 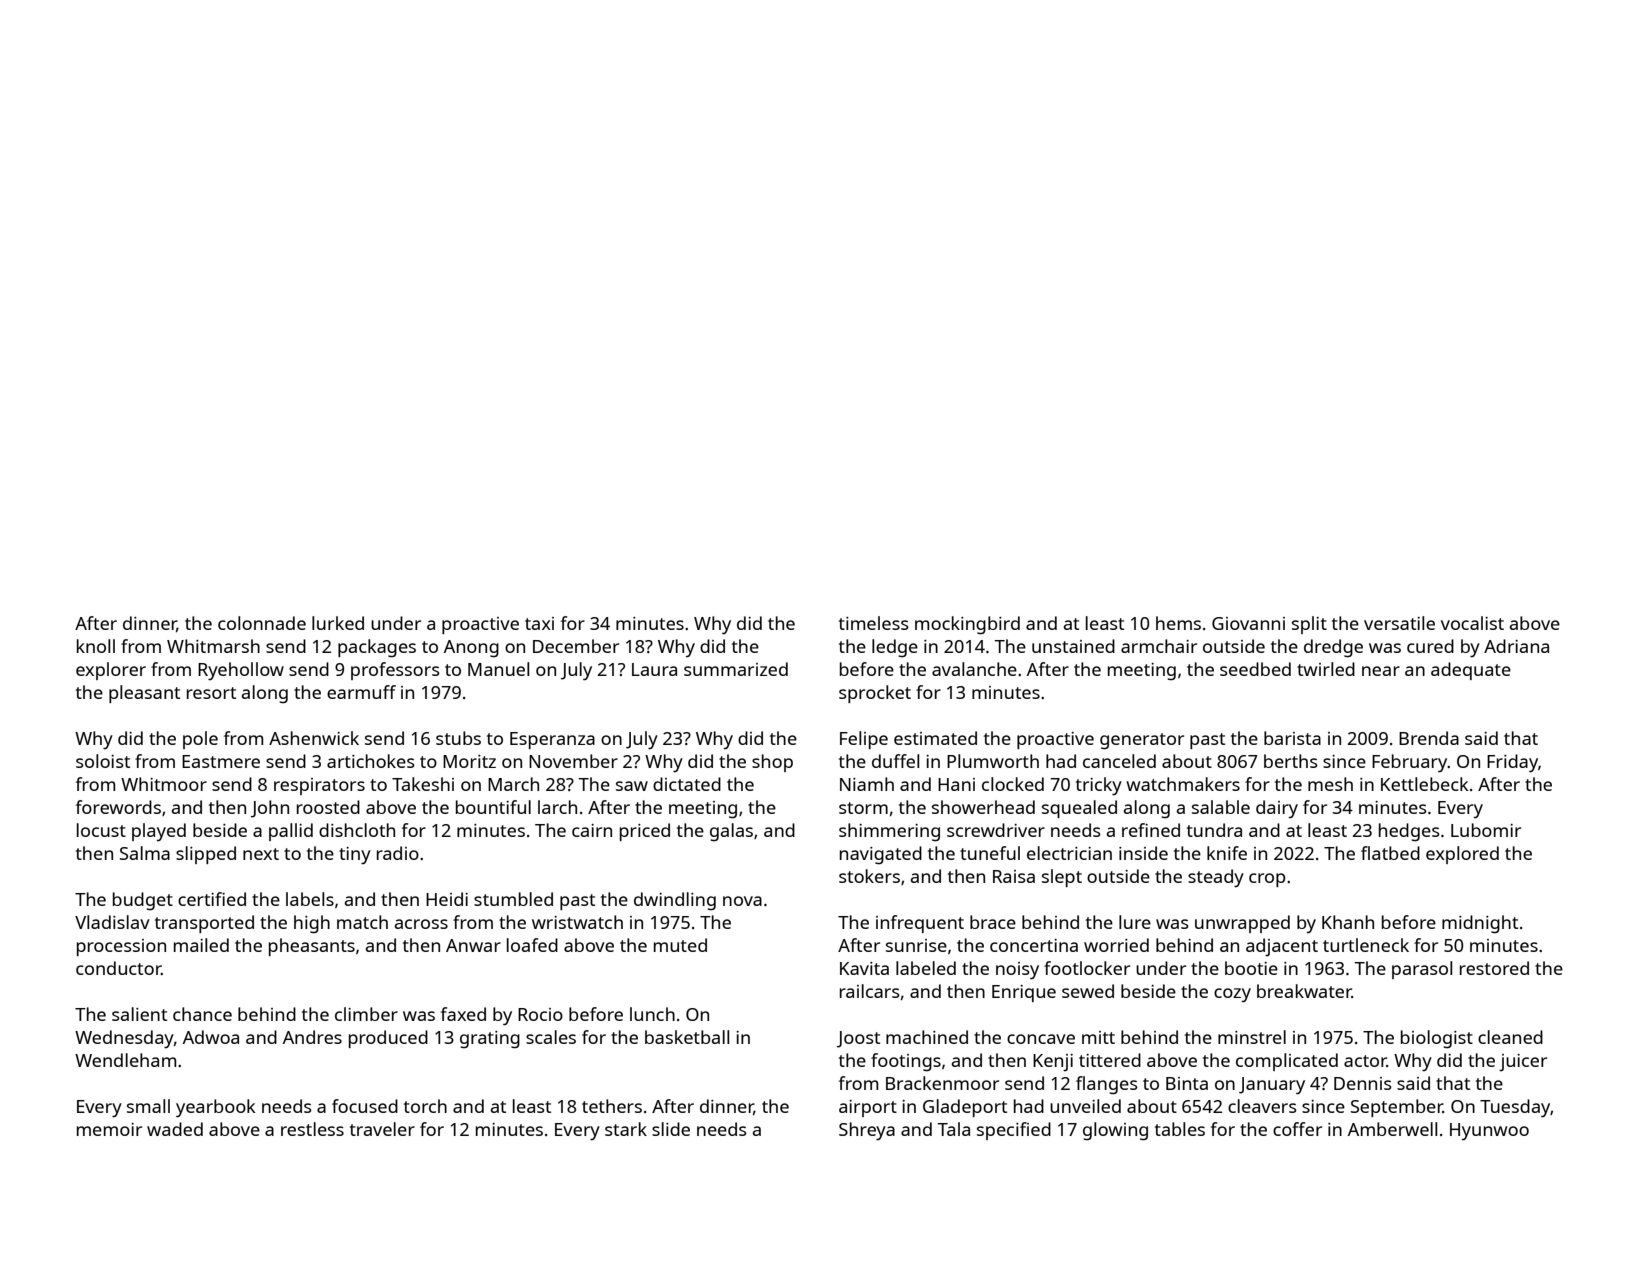 I want to click on match, so click(x=362, y=922).
